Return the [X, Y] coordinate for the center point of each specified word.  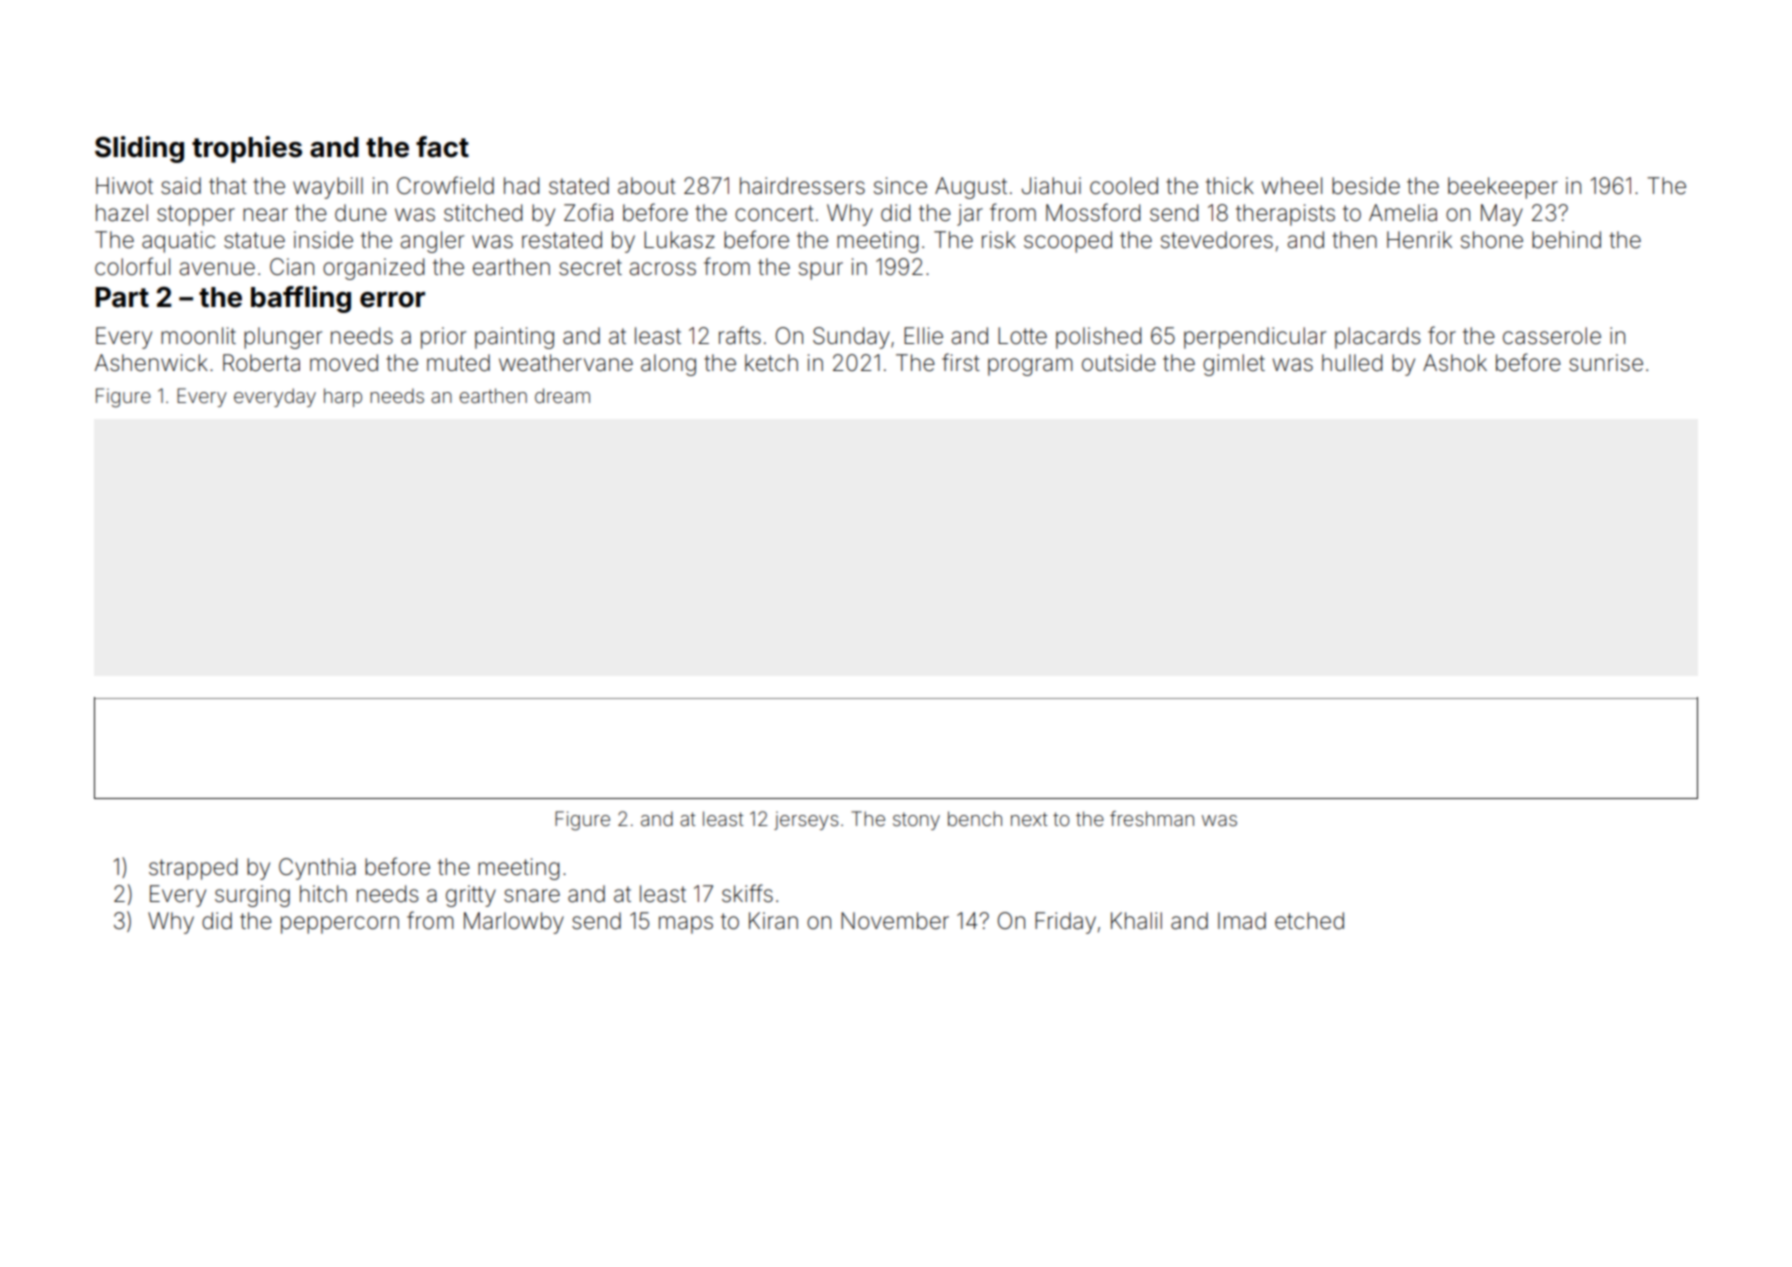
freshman [1152, 818]
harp [343, 397]
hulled [1352, 363]
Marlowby [514, 923]
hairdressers [802, 186]
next [1029, 819]
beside [1366, 186]
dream [562, 395]
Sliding [139, 149]
